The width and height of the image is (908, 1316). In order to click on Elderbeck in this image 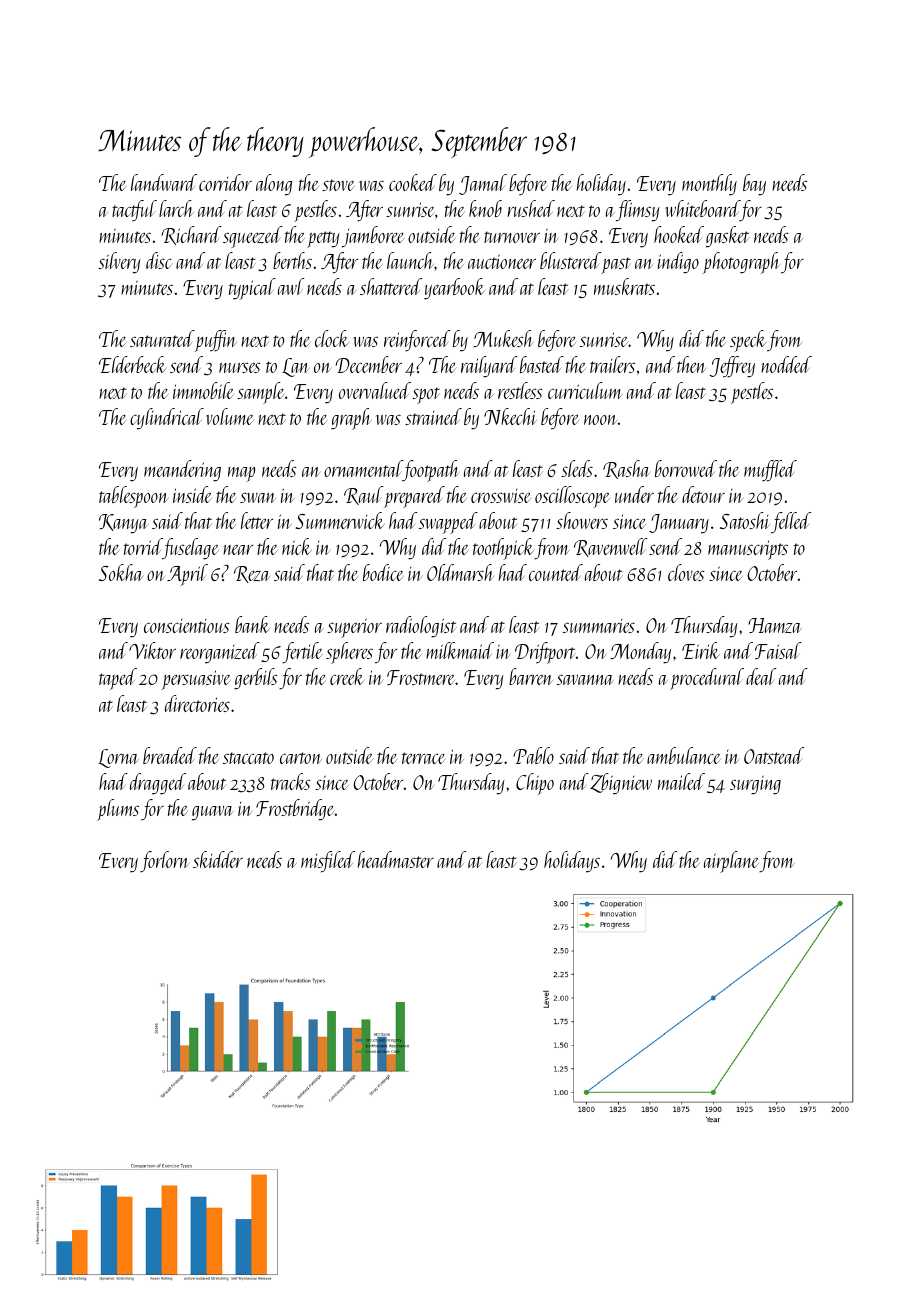, I will do `click(132, 364)`.
